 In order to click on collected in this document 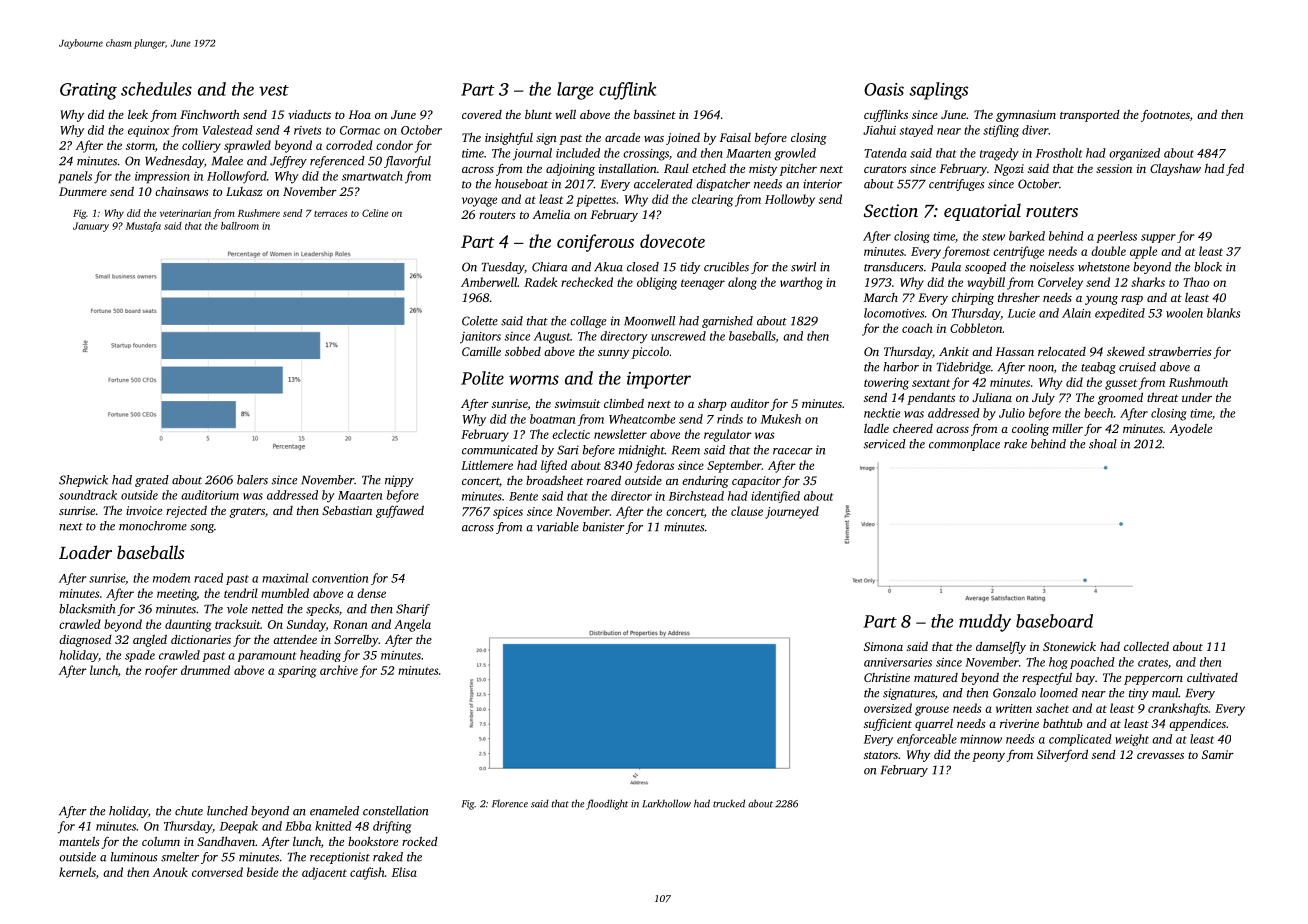, I will do `click(1146, 646)`.
